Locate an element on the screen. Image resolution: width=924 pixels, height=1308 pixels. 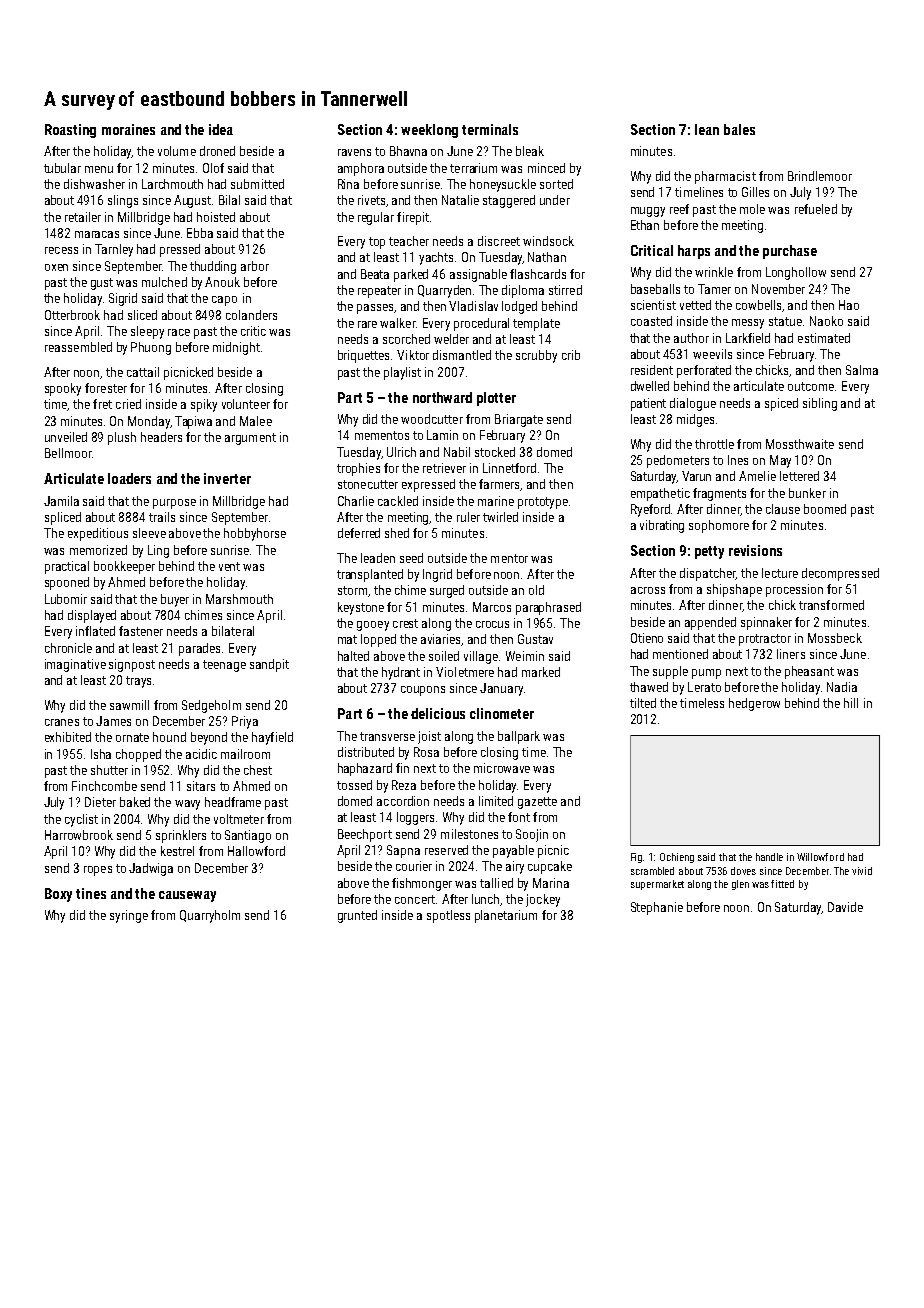
terminals is located at coordinates (490, 129).
